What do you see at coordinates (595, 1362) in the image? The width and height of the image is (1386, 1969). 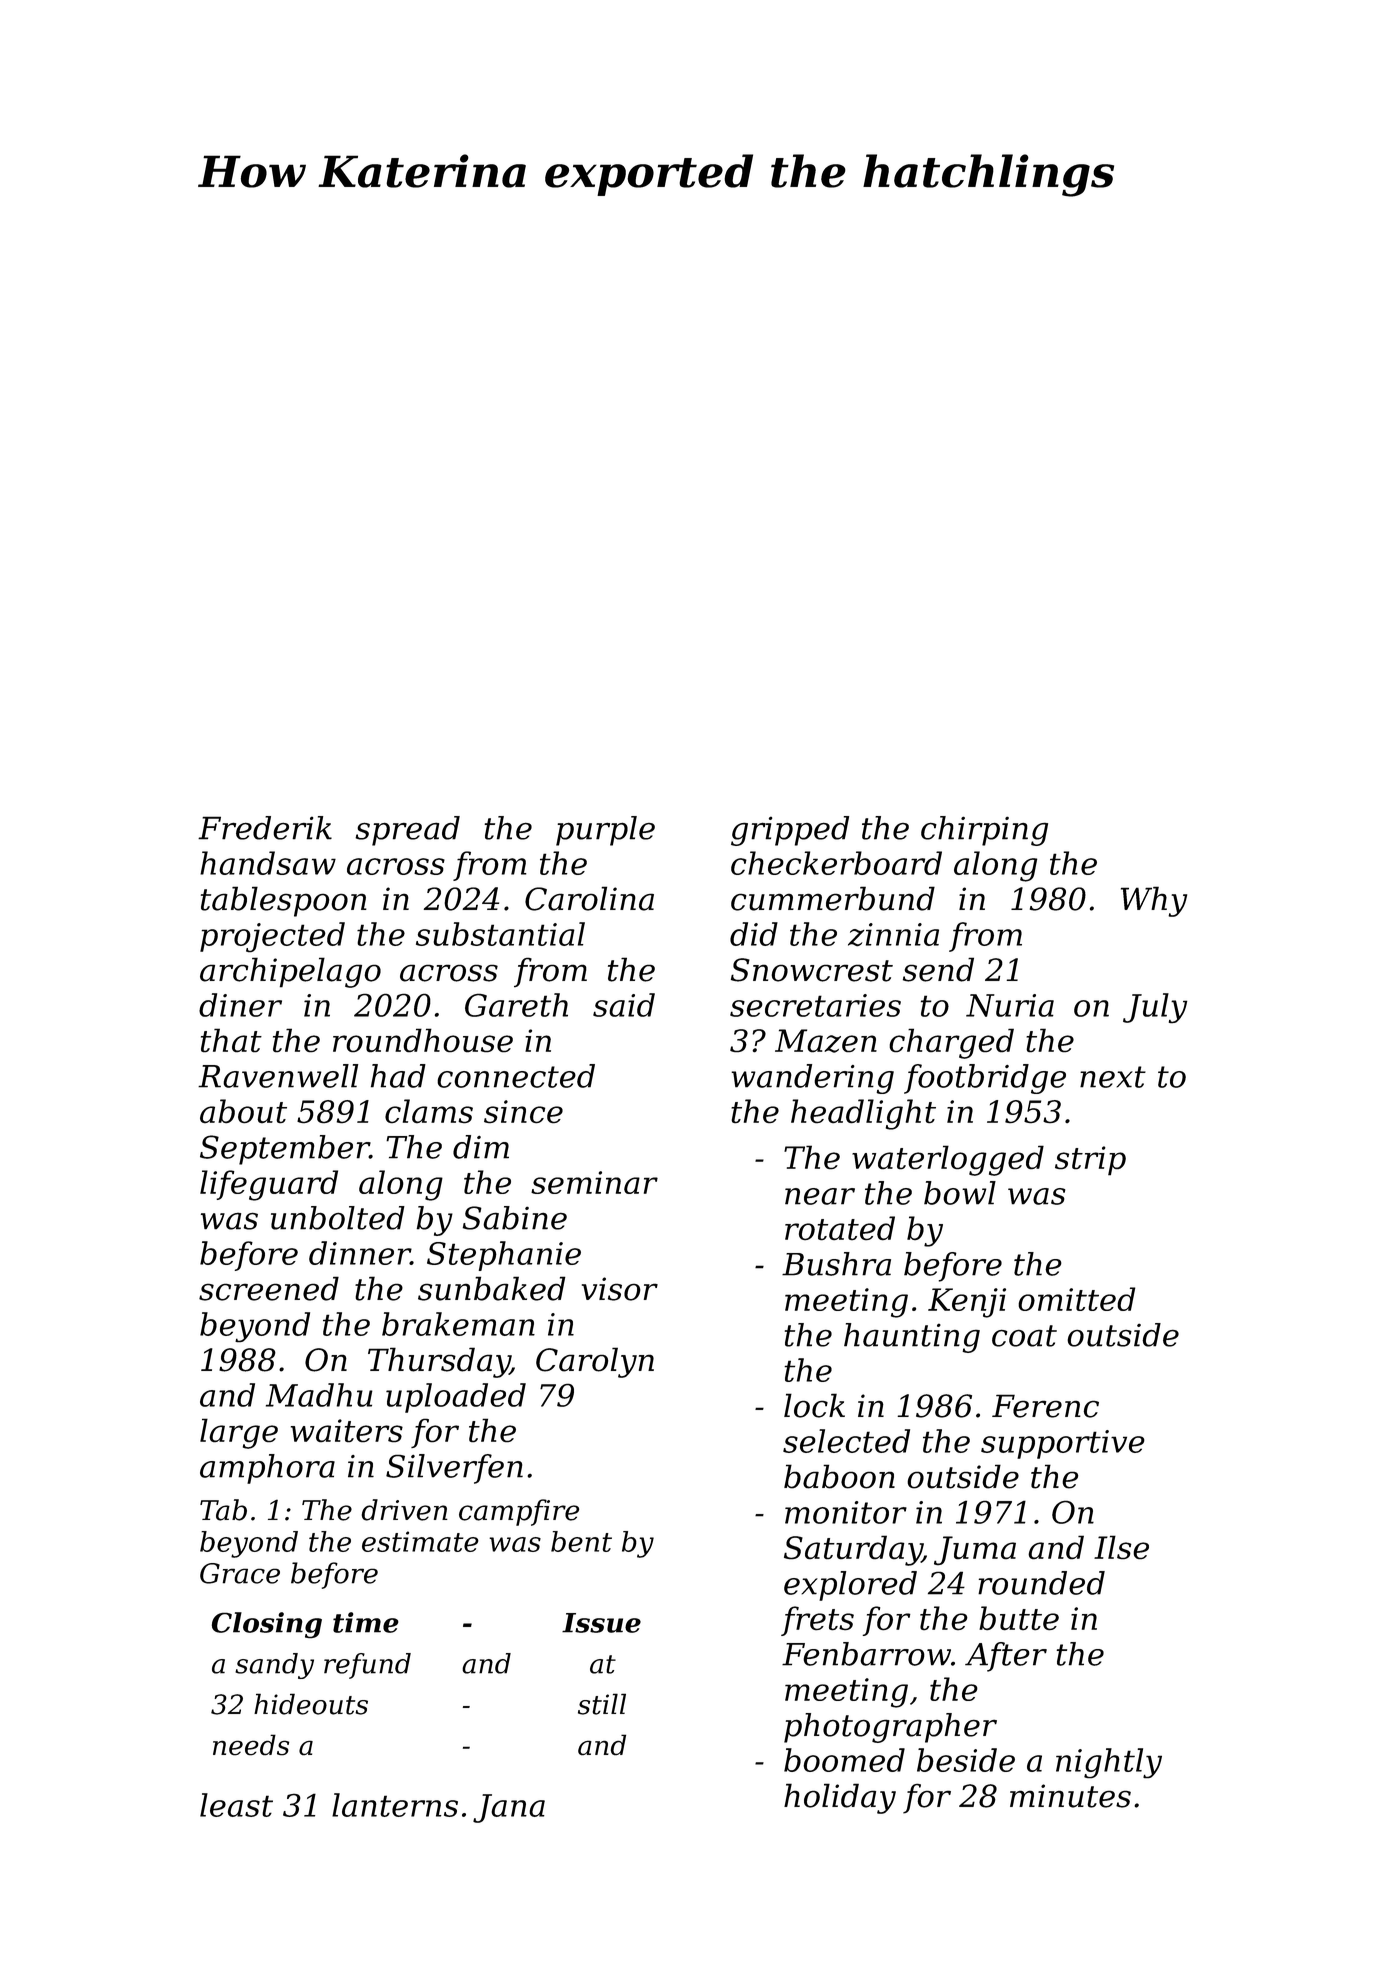 I see `Carolyn` at bounding box center [595, 1362].
